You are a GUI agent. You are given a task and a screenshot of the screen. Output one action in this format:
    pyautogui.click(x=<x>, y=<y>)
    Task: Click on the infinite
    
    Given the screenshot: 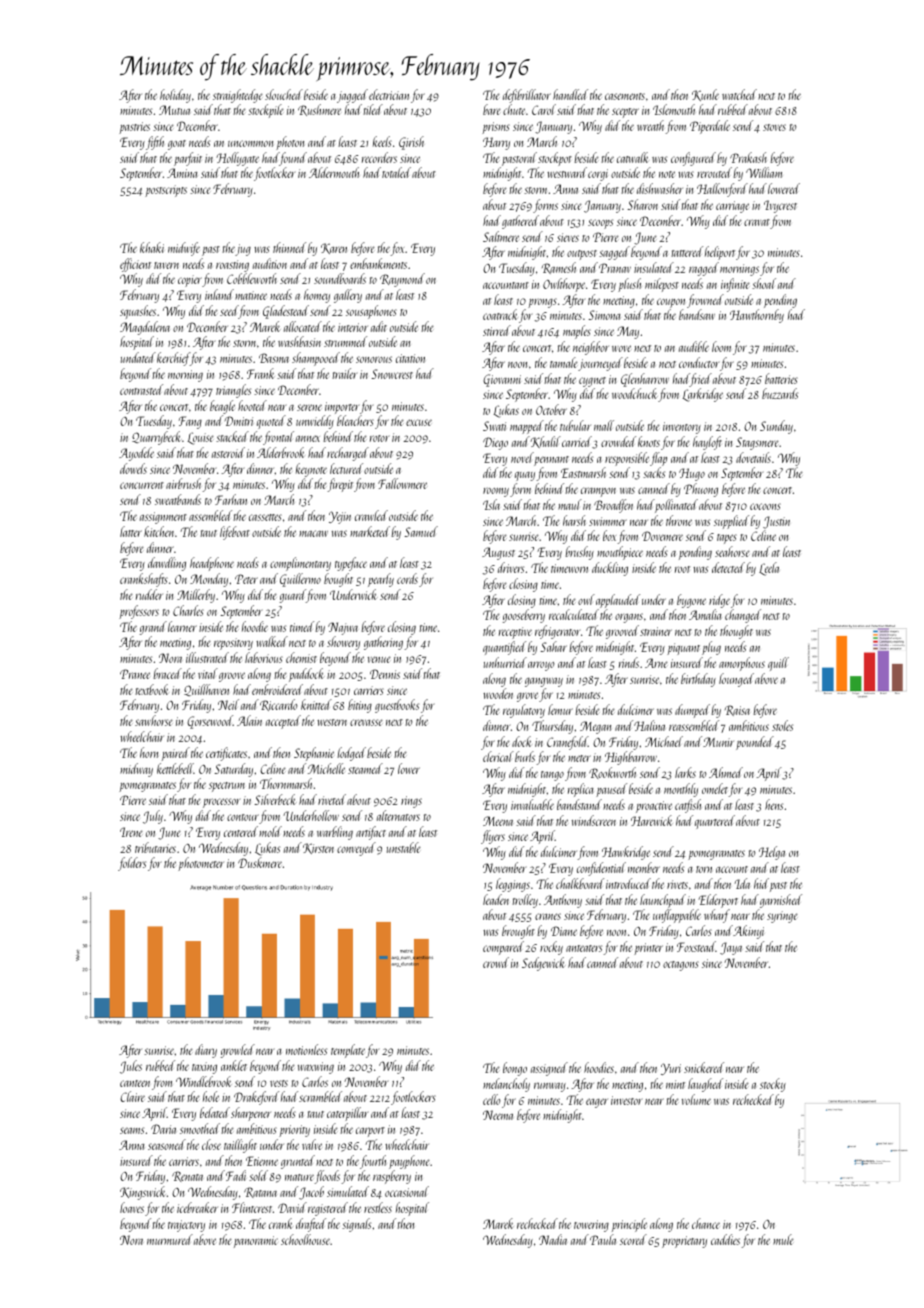 What is the action you would take?
    pyautogui.click(x=735, y=285)
